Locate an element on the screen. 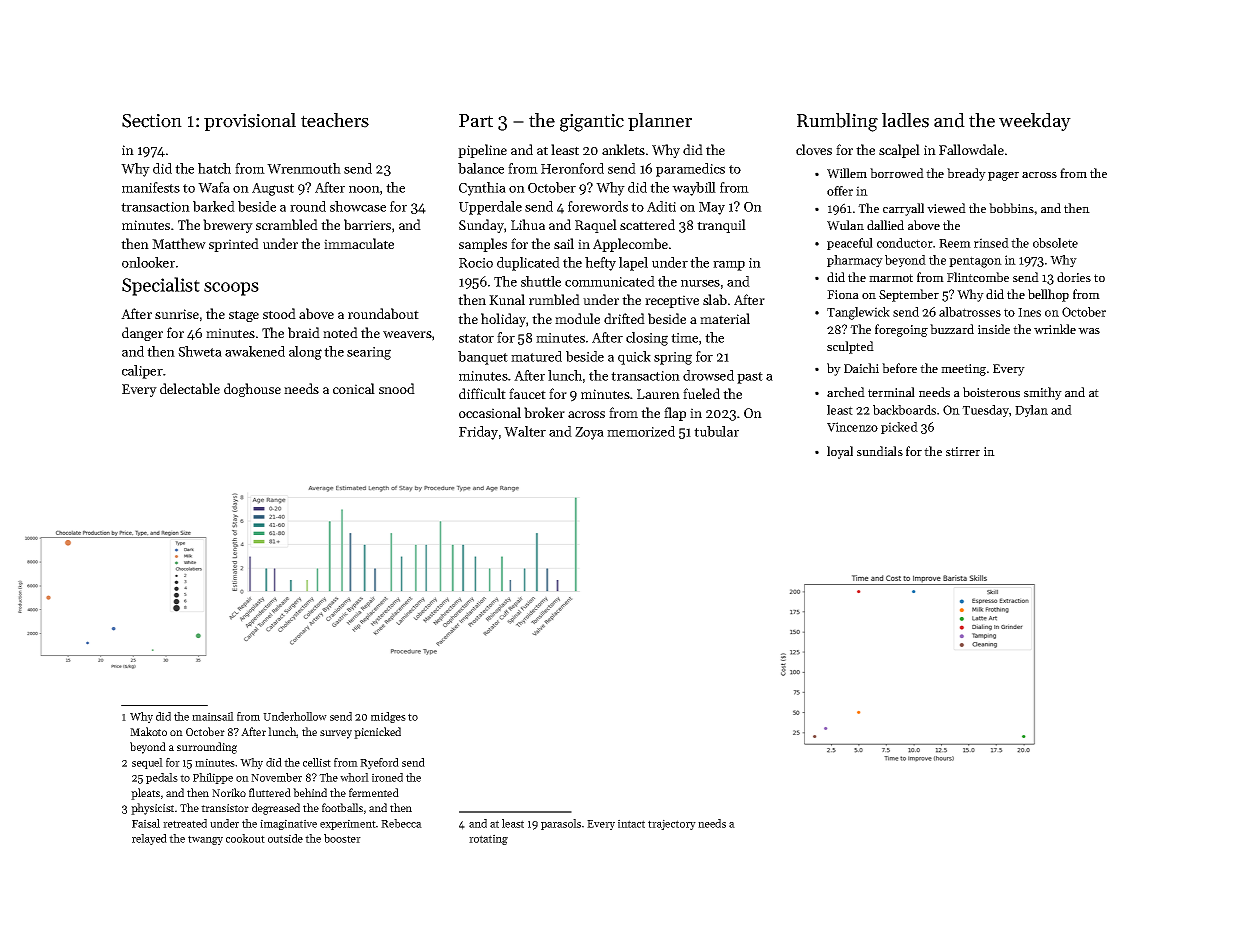 The image size is (1233, 952). tubular is located at coordinates (716, 431).
